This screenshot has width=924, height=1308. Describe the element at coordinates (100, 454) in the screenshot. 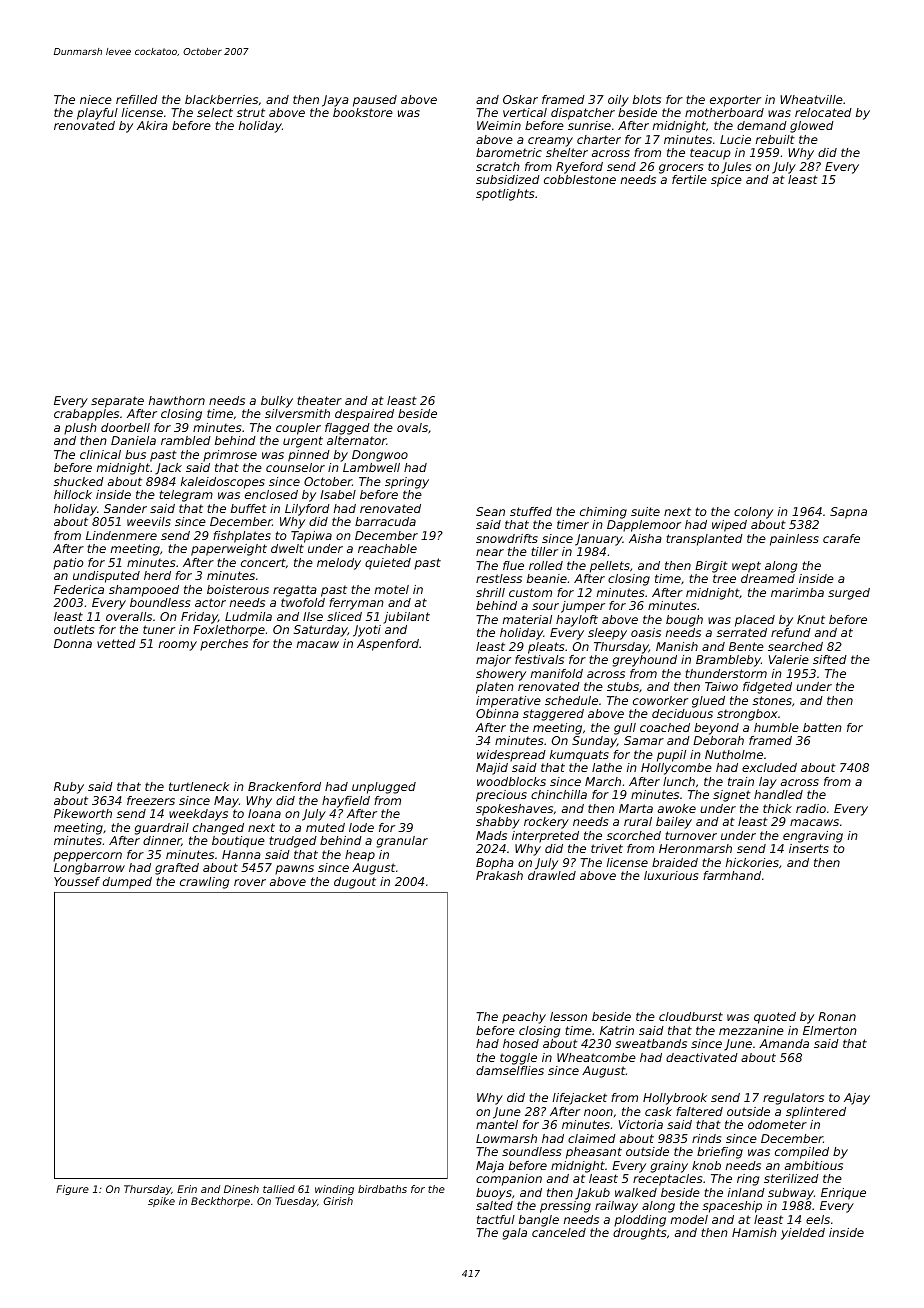

I see `clinical` at that location.
